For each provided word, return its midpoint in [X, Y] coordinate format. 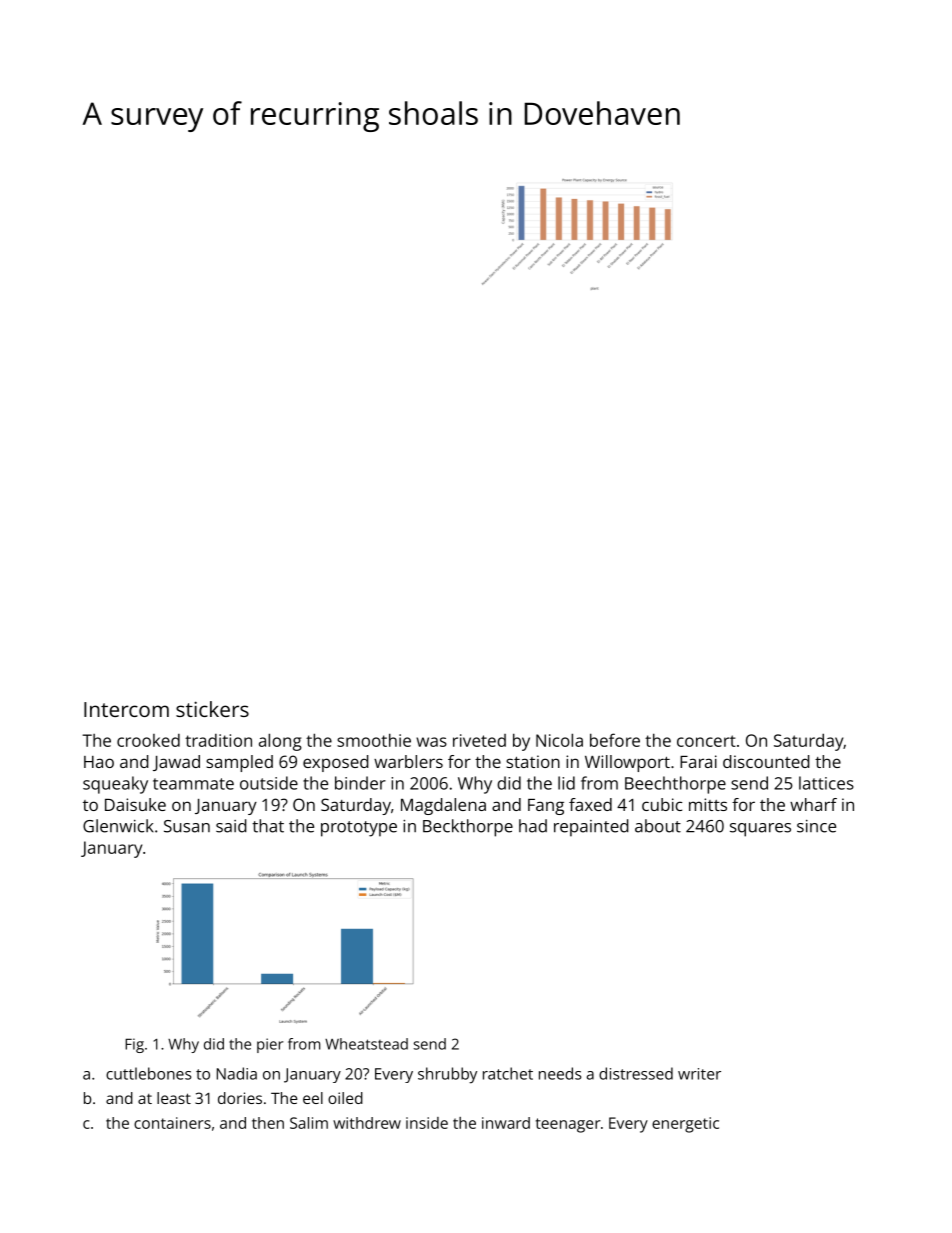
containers [172, 1123]
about [658, 826]
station [533, 761]
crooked [148, 740]
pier [270, 1045]
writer [699, 1074]
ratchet [508, 1073]
